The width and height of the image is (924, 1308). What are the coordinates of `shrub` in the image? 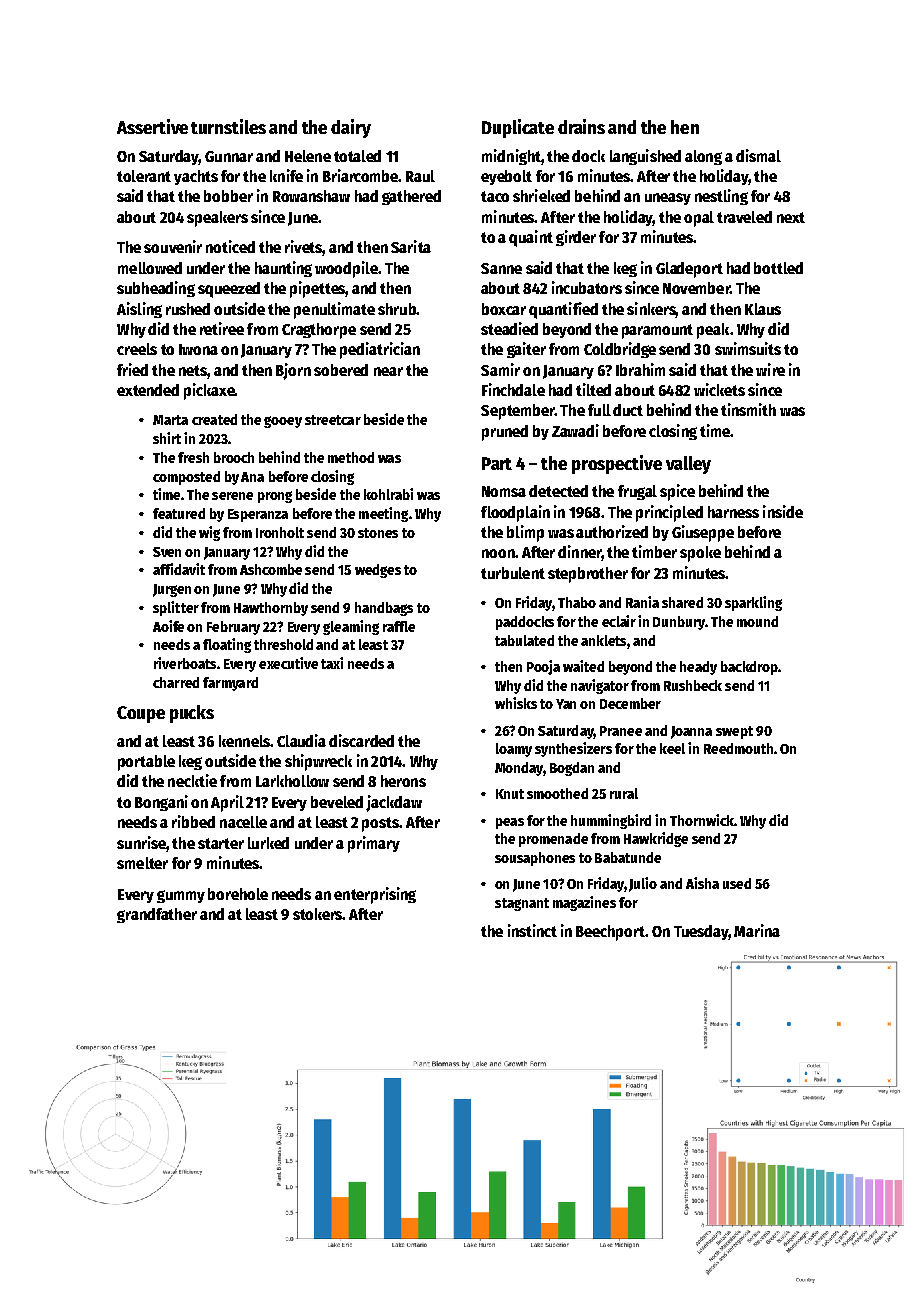 It's located at (397, 309).
